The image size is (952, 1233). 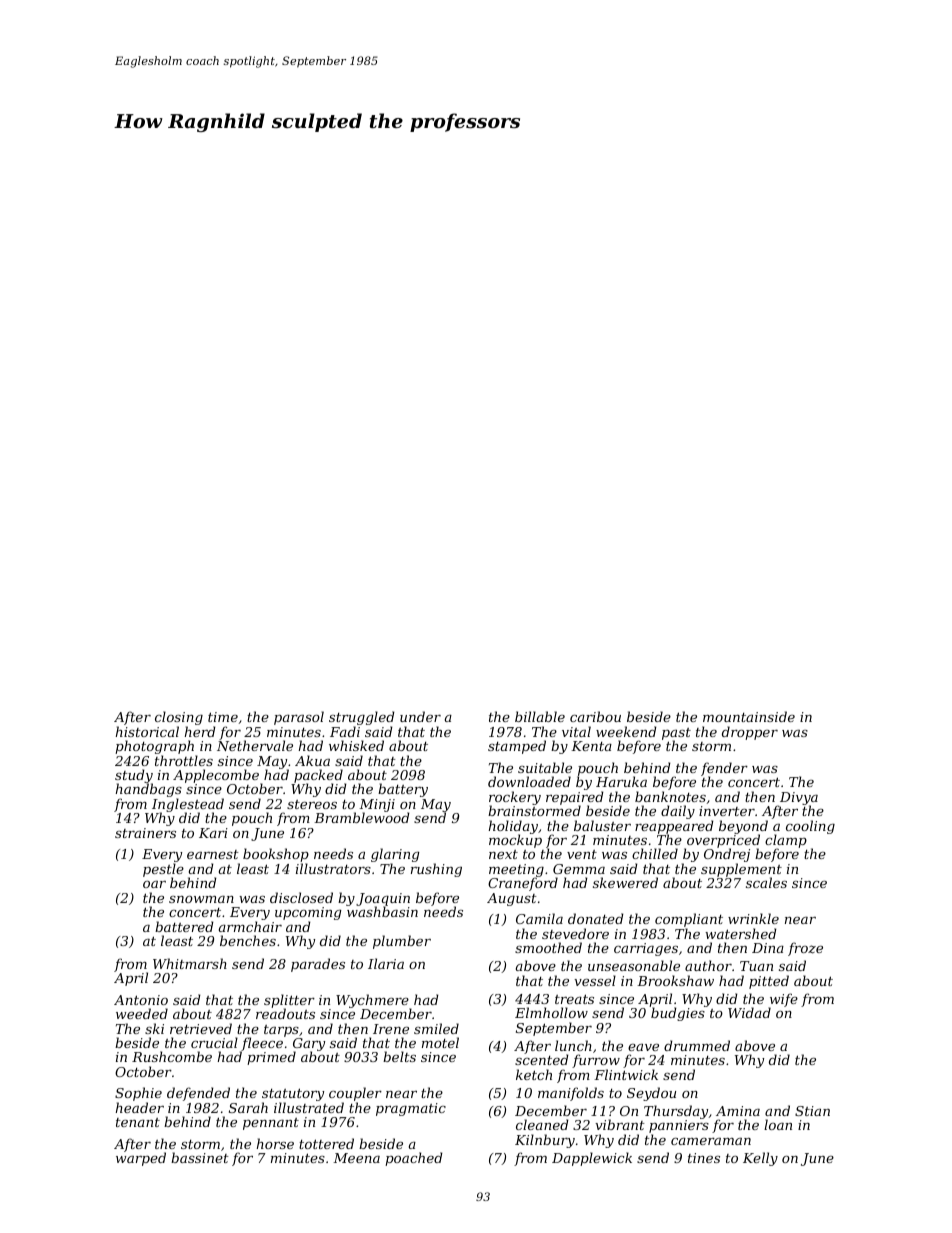 What do you see at coordinates (172, 1056) in the image?
I see `Rushcombe` at bounding box center [172, 1056].
